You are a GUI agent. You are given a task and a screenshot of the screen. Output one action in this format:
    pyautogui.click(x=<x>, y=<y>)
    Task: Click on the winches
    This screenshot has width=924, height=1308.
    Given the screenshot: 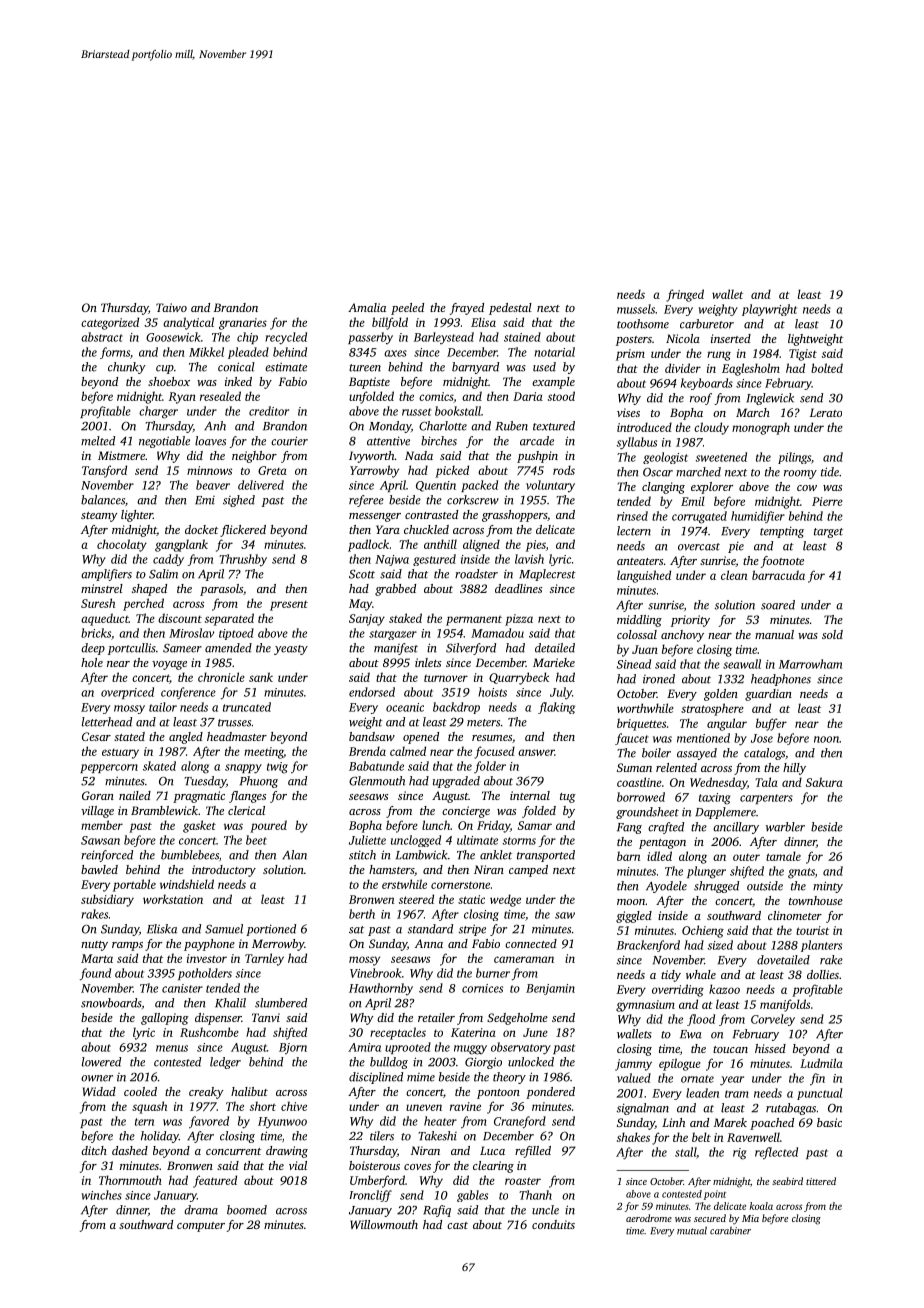 What is the action you would take?
    pyautogui.click(x=102, y=1195)
